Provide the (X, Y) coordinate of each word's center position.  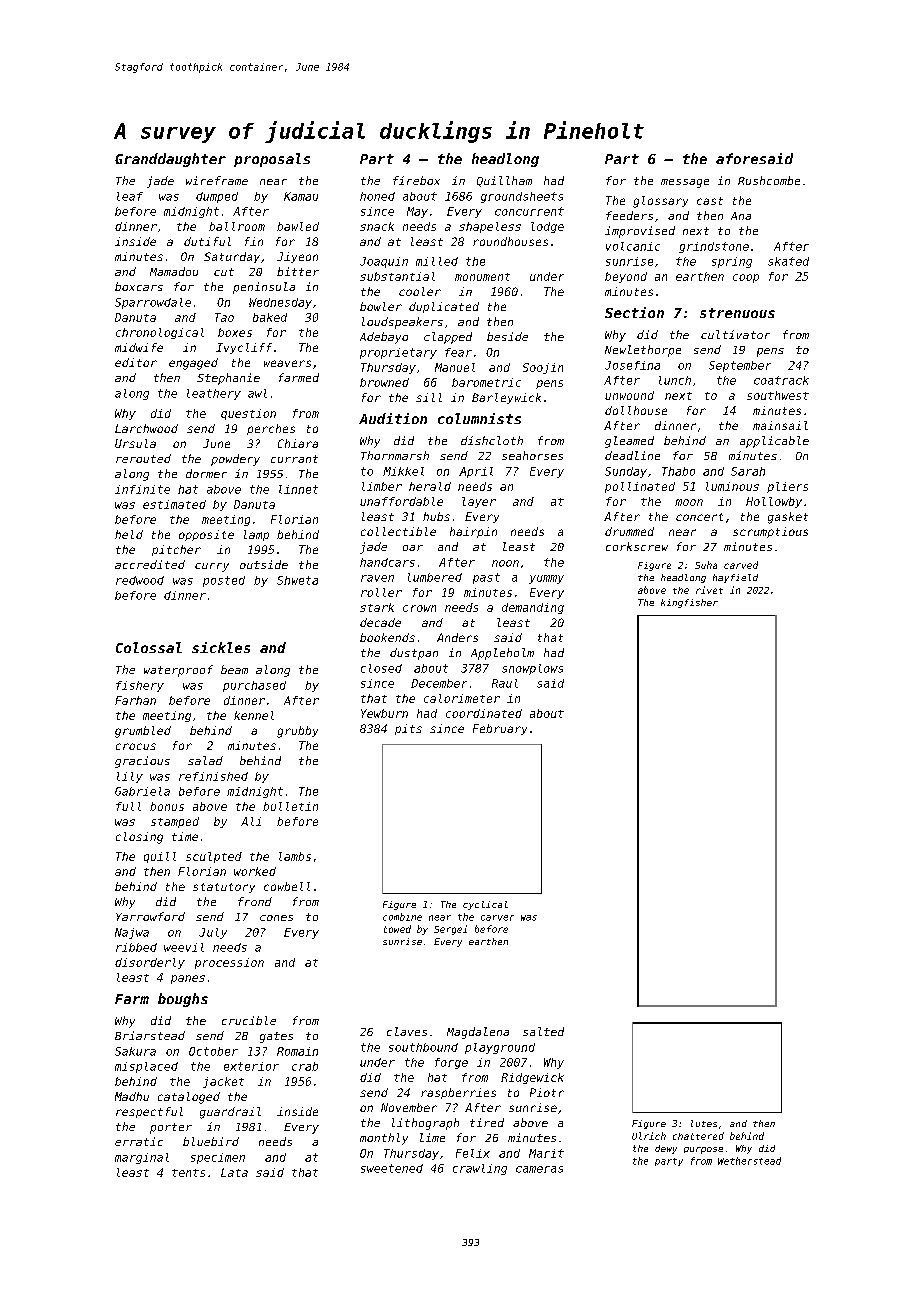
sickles (221, 647)
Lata (234, 1172)
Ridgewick (532, 1078)
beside (507, 336)
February (500, 729)
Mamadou (174, 271)
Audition (393, 418)
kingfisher (689, 603)
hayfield (735, 578)
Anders (457, 637)
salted (543, 1031)
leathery (214, 394)
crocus (136, 746)
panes (188, 979)
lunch (675, 380)
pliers (787, 487)
